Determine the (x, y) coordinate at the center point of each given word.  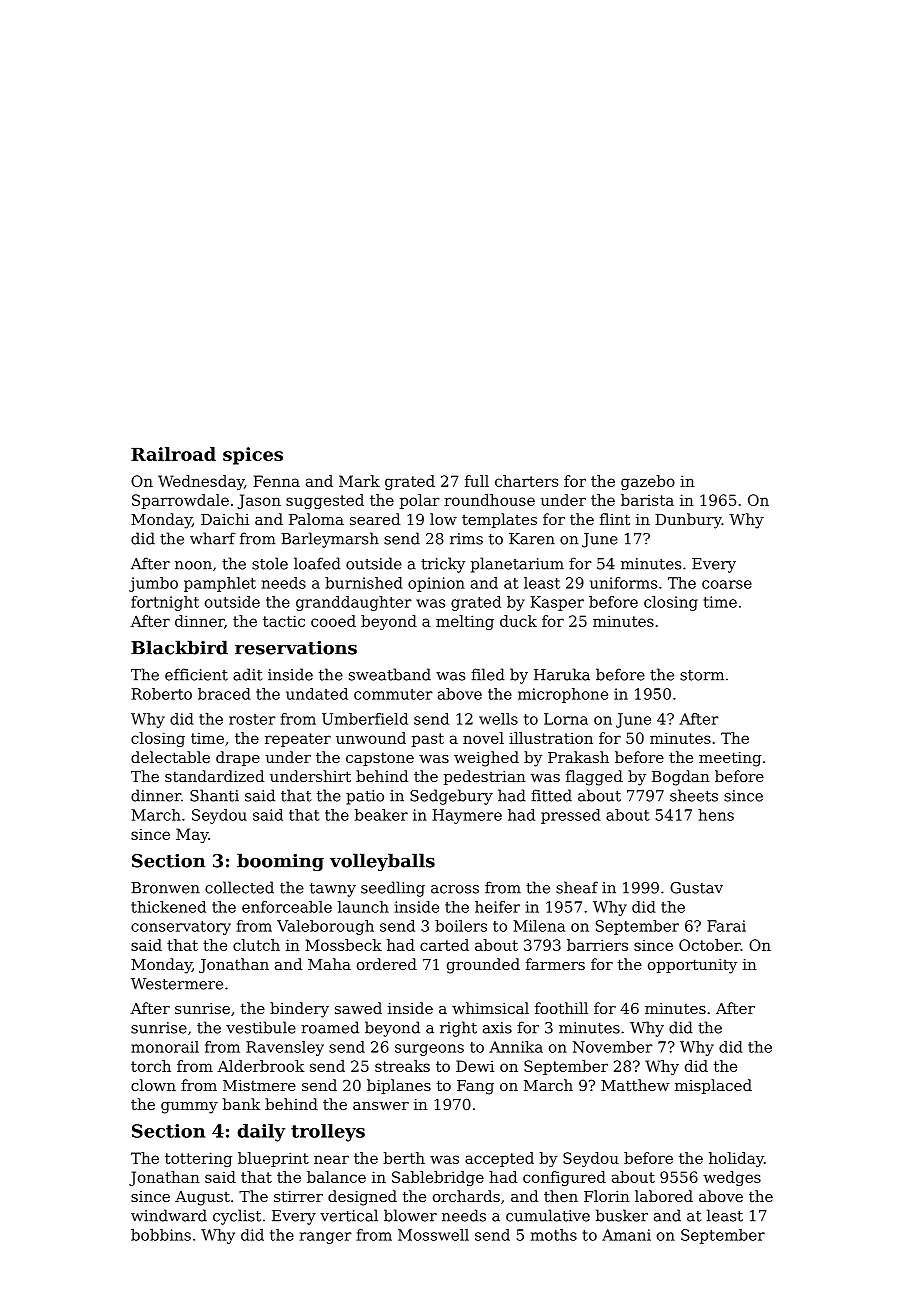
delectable (170, 757)
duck (518, 621)
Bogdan (681, 778)
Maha (329, 964)
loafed (317, 563)
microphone (563, 695)
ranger (326, 1238)
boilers (461, 926)
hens (716, 815)
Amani (626, 1235)
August (202, 1198)
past (428, 740)
